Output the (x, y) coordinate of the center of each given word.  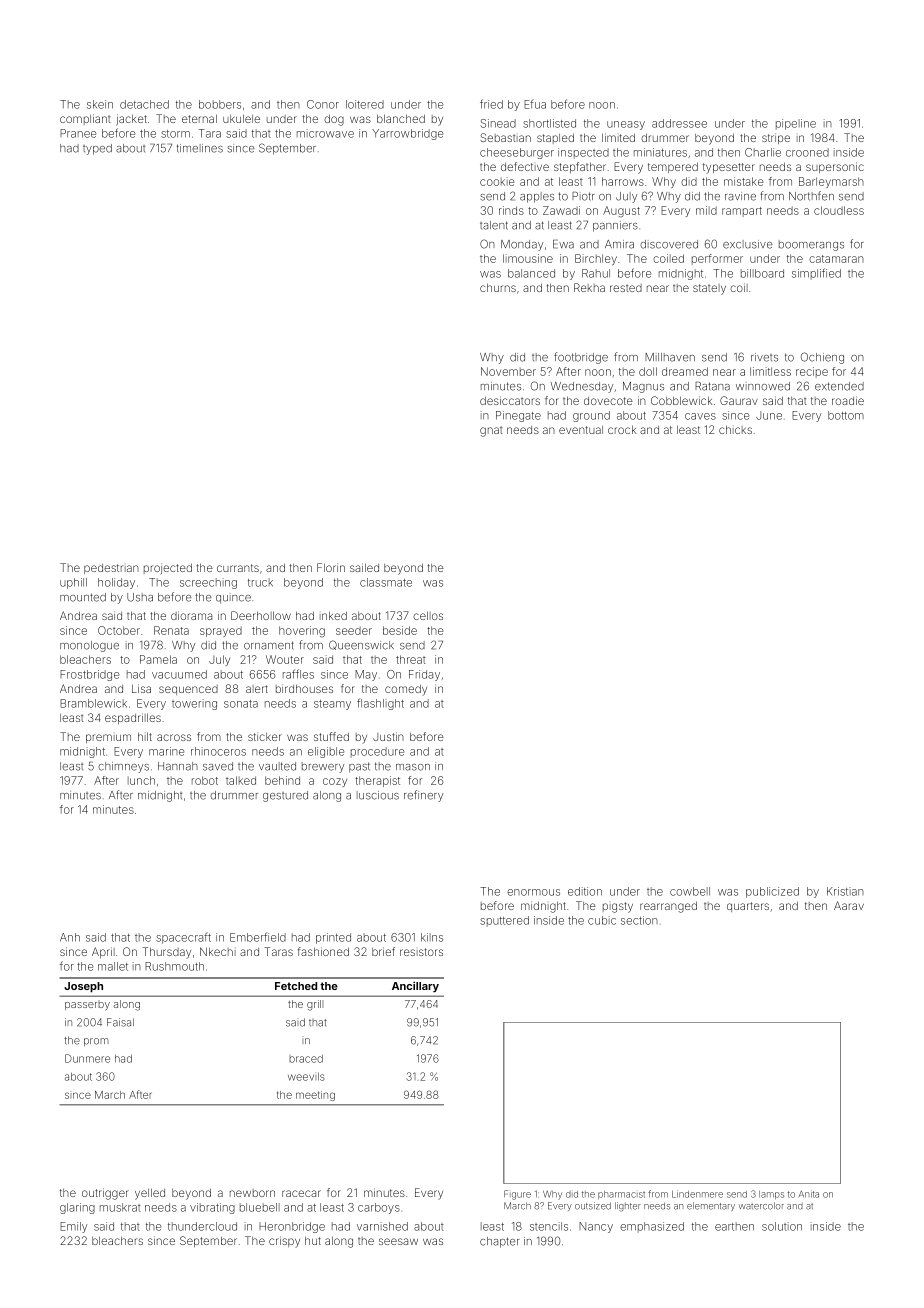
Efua (535, 104)
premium (108, 738)
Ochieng (822, 358)
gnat (491, 432)
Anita (809, 1194)
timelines (200, 148)
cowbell (690, 891)
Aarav (849, 905)
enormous (533, 892)
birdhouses (304, 688)
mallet (113, 966)
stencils (549, 1226)
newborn (252, 1193)
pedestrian (111, 569)
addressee (679, 123)
